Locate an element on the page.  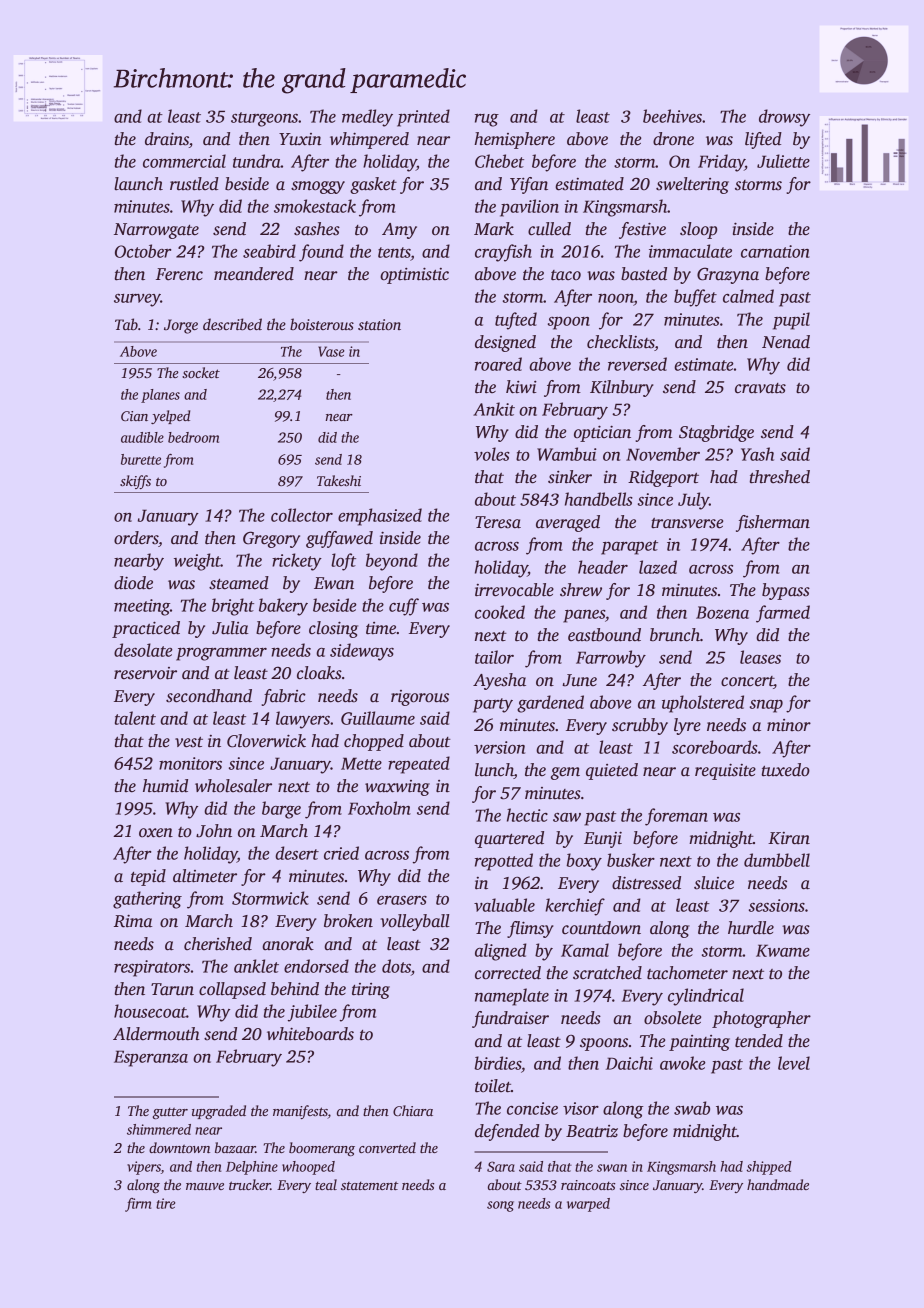
smokestack is located at coordinates (315, 206).
